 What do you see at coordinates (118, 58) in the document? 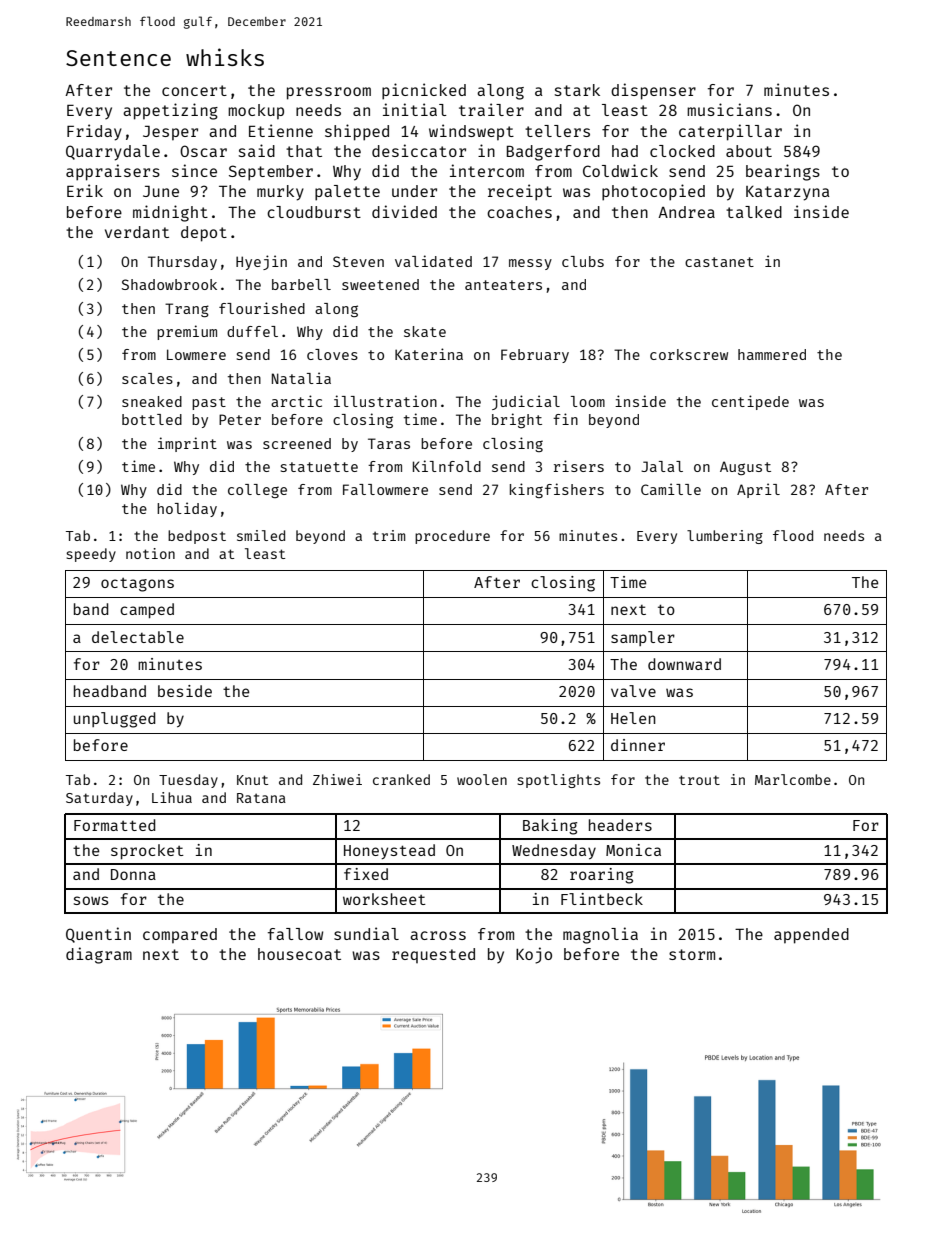
I see `Sentence` at bounding box center [118, 58].
